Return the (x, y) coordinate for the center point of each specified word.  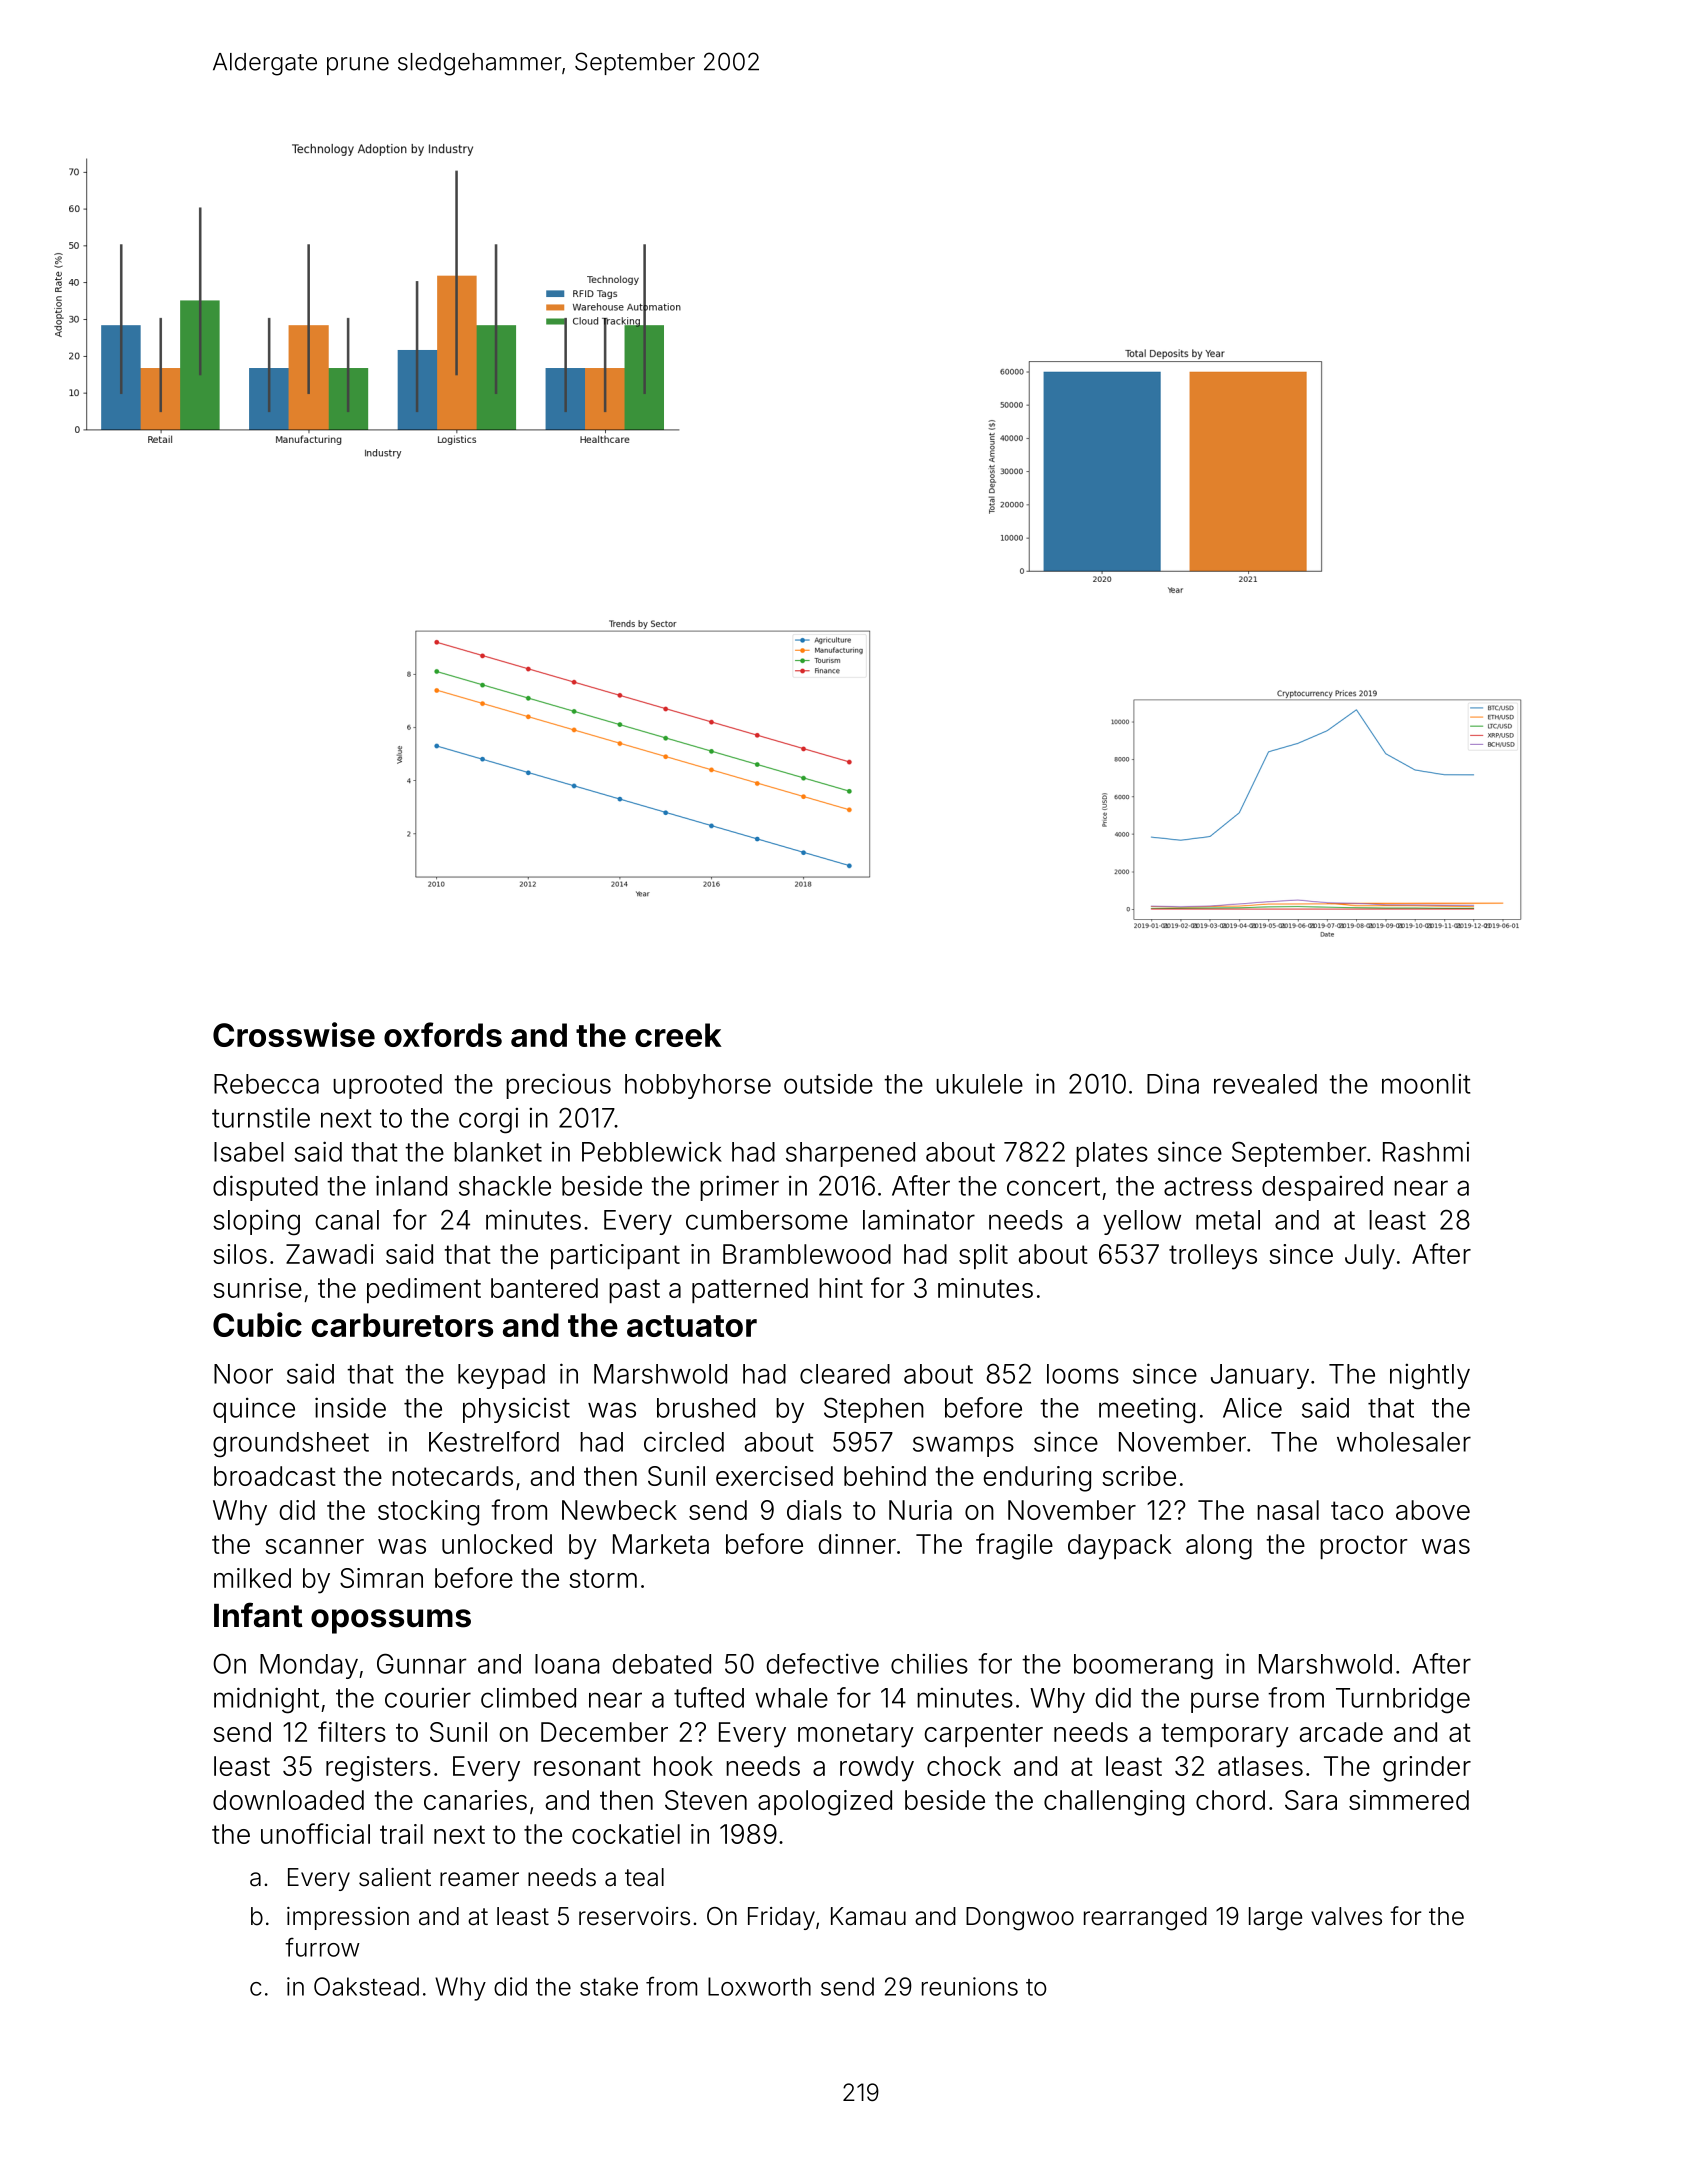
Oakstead (366, 1986)
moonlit (1426, 1084)
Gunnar (421, 1663)
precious (558, 1086)
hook (683, 1766)
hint (841, 1288)
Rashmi (1426, 1152)
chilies (929, 1663)
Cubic (257, 1324)
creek (678, 1035)
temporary (1225, 1735)
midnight (266, 1700)
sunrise (257, 1288)
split (983, 1256)
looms (1083, 1374)
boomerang (1143, 1667)
